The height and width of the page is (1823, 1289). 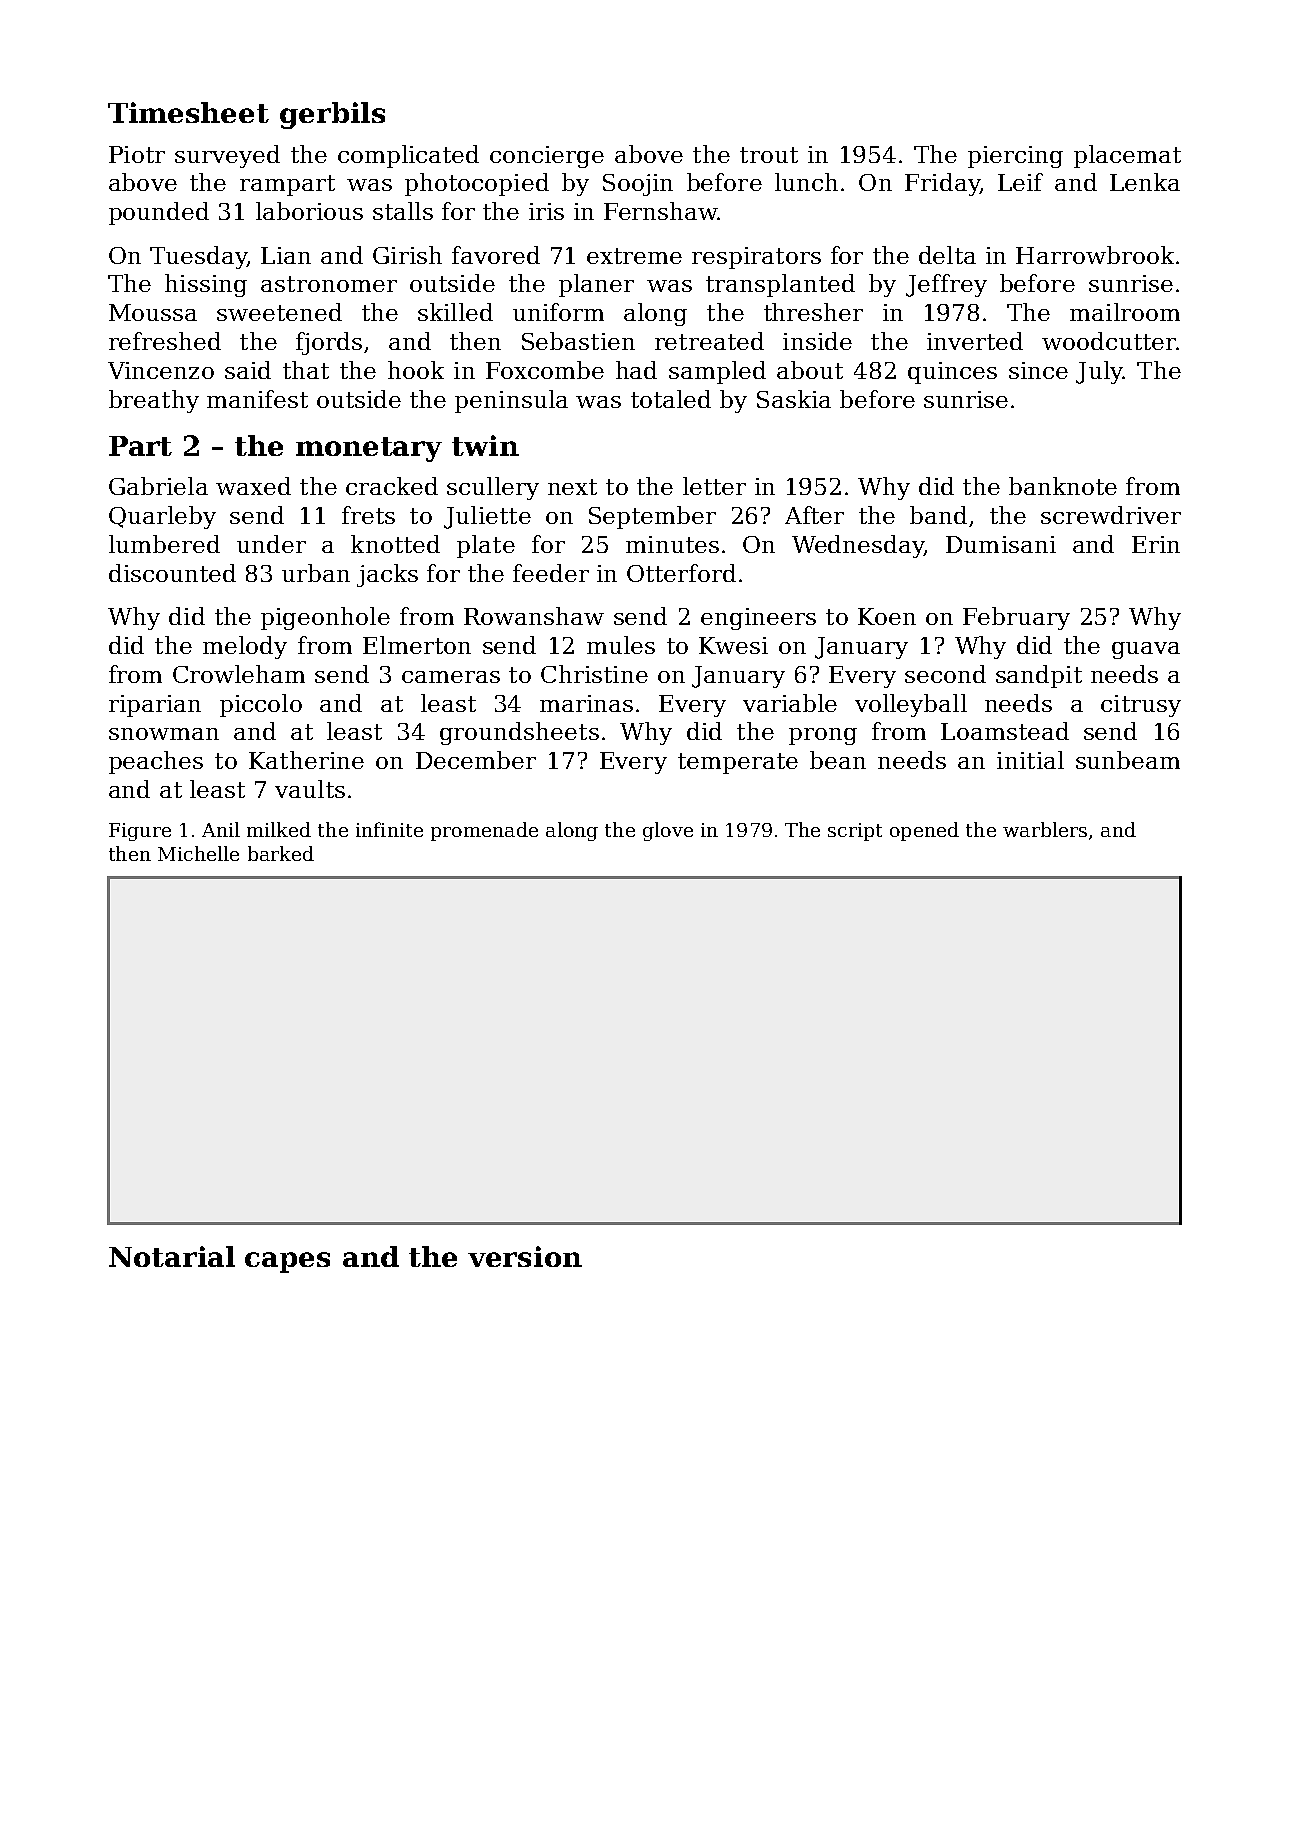 What do you see at coordinates (661, 211) in the page?
I see `Fernshaw` at bounding box center [661, 211].
